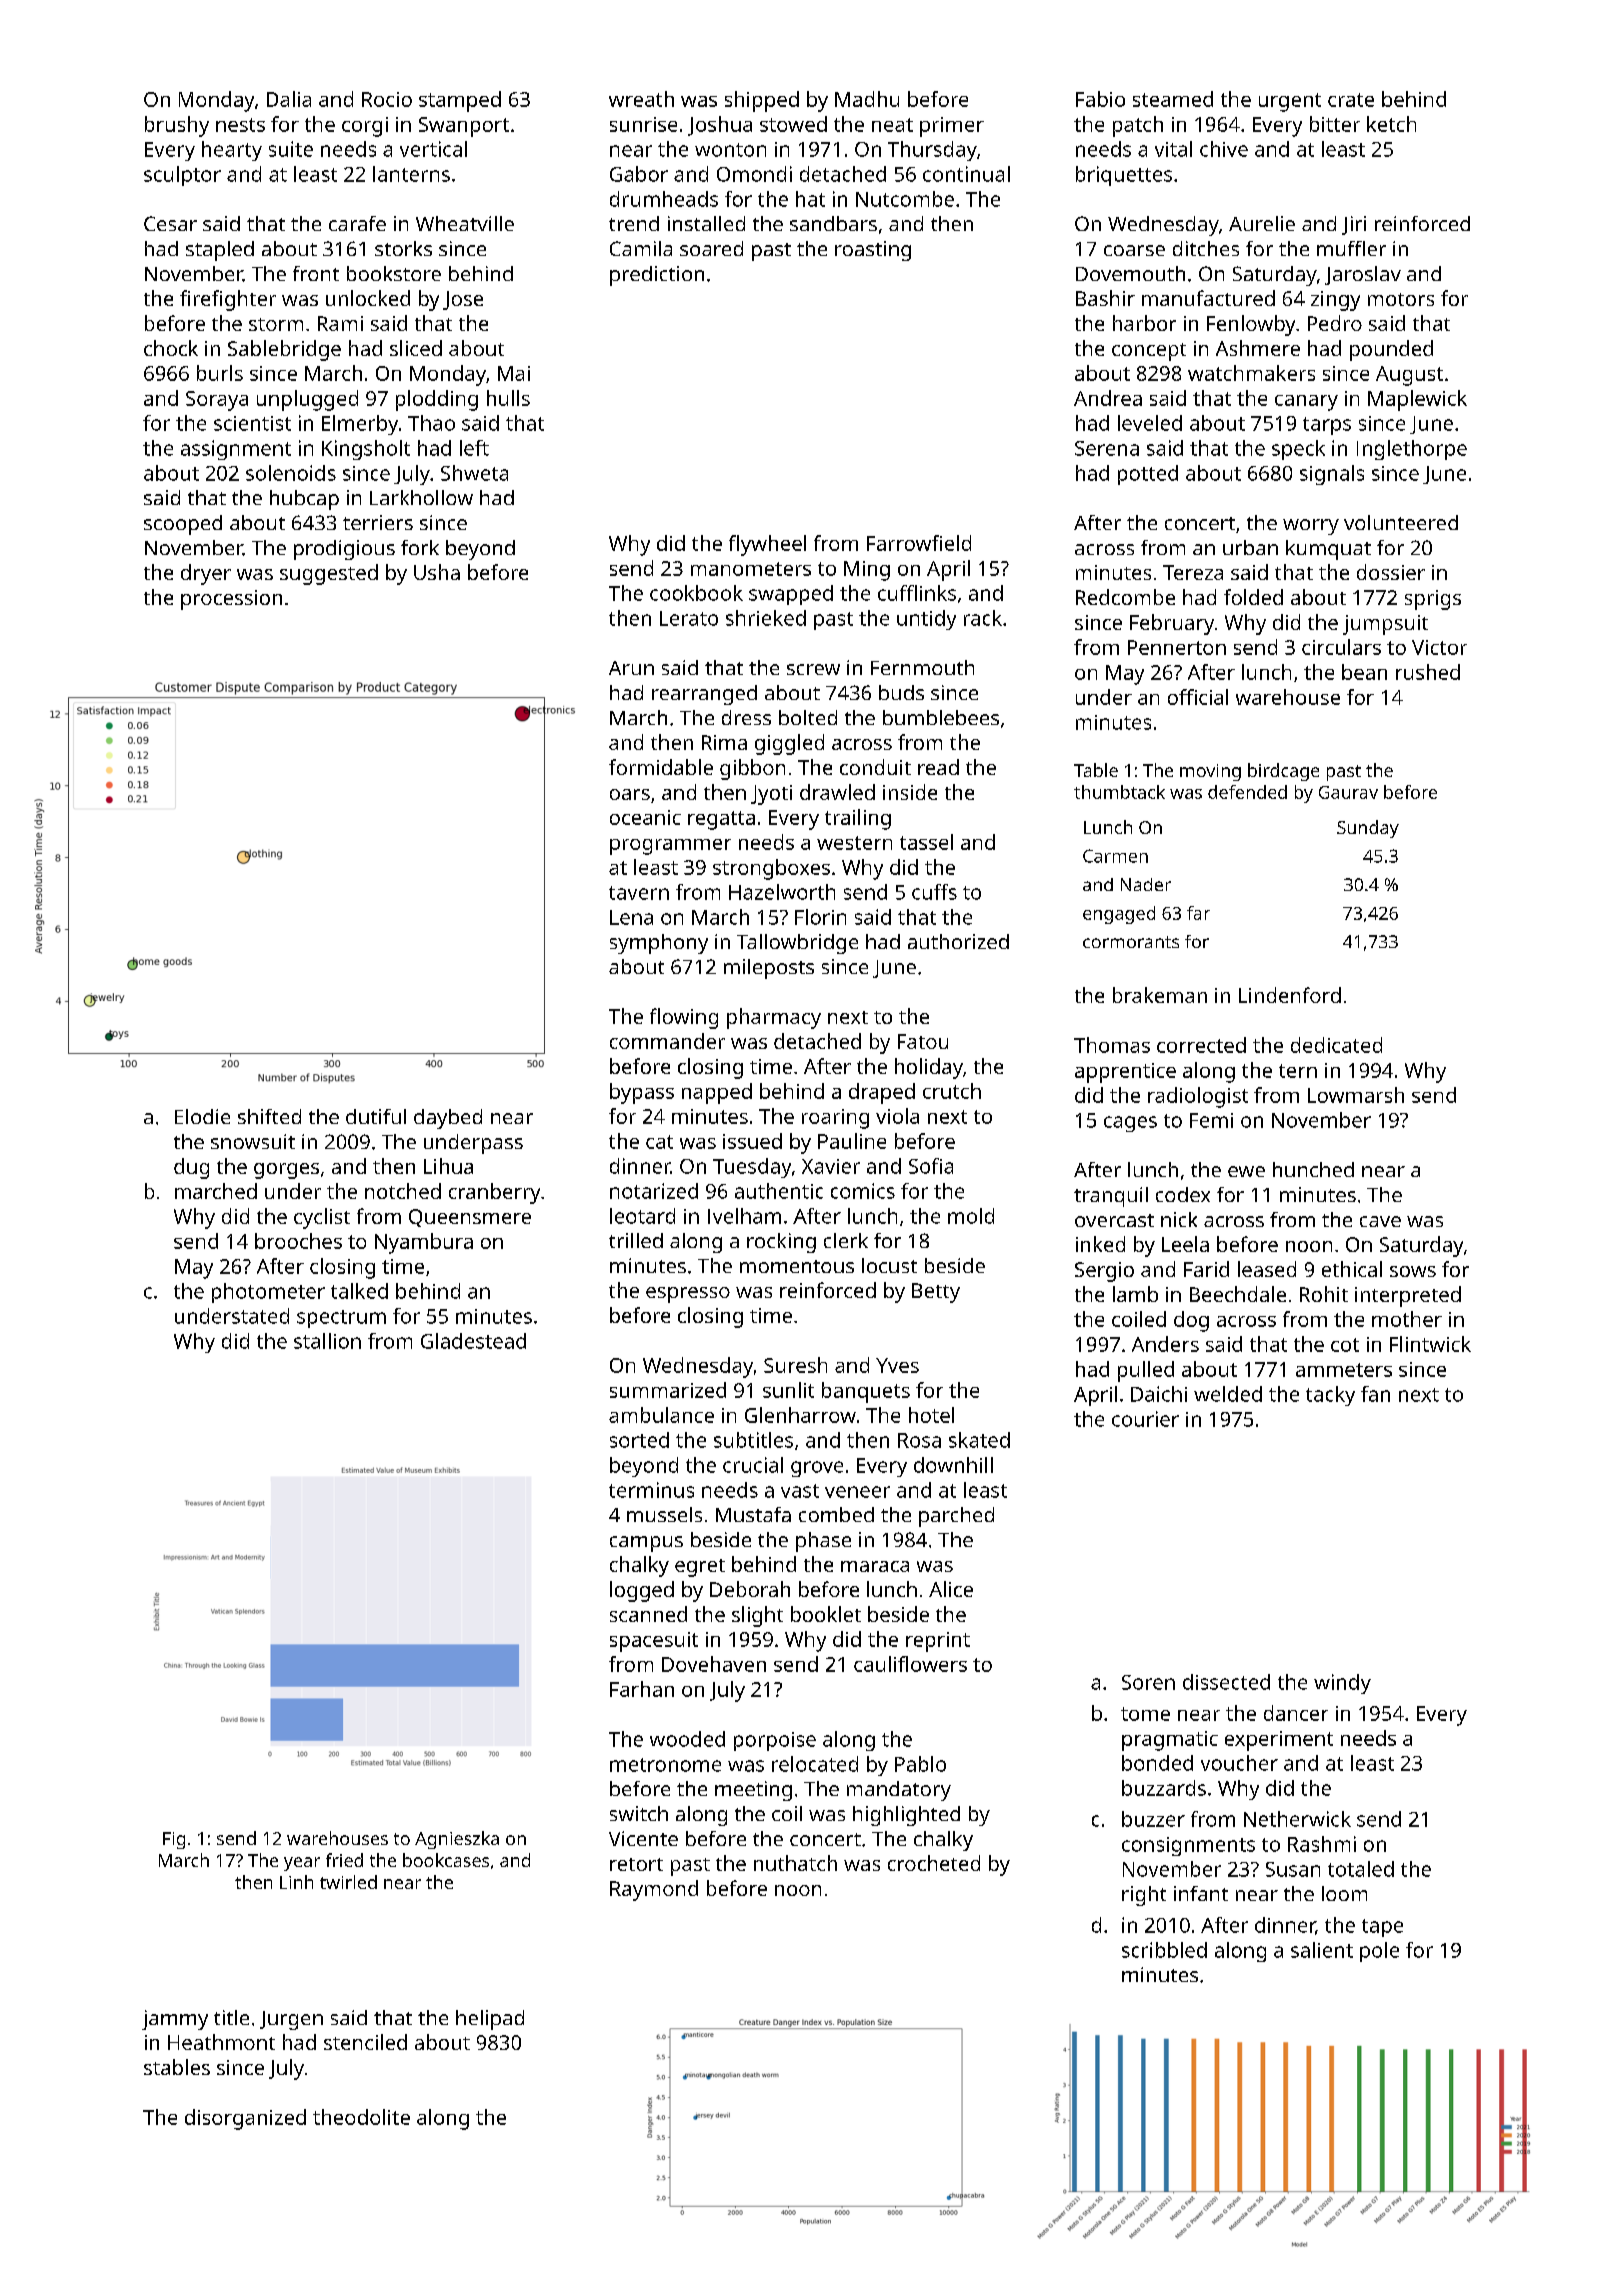  What do you see at coordinates (1164, 1950) in the image?
I see `scribbled` at bounding box center [1164, 1950].
